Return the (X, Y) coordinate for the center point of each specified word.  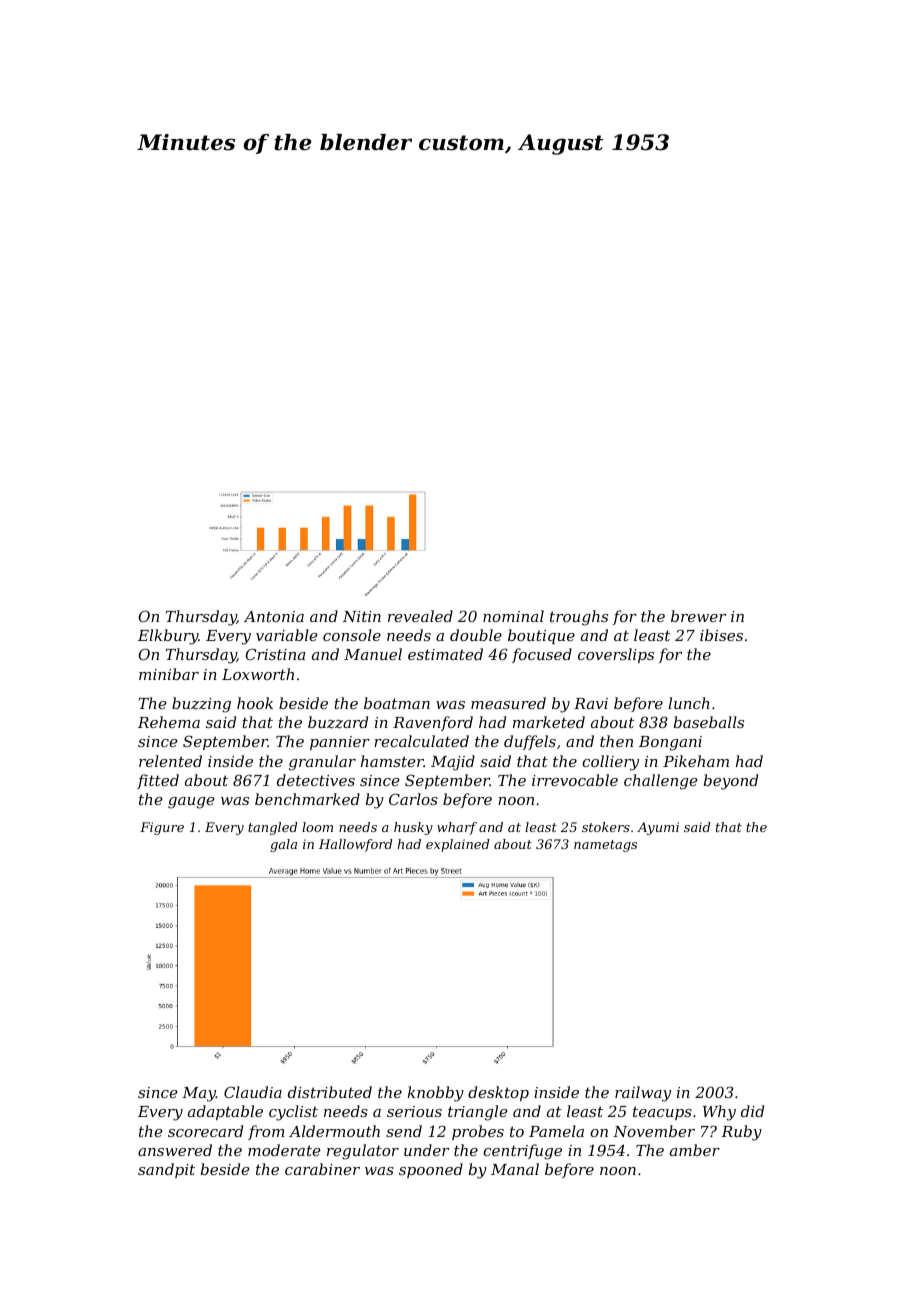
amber (695, 1150)
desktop (498, 1093)
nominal (513, 616)
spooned (431, 1170)
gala (283, 845)
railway (643, 1094)
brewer (698, 616)
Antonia (274, 616)
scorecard (205, 1131)
